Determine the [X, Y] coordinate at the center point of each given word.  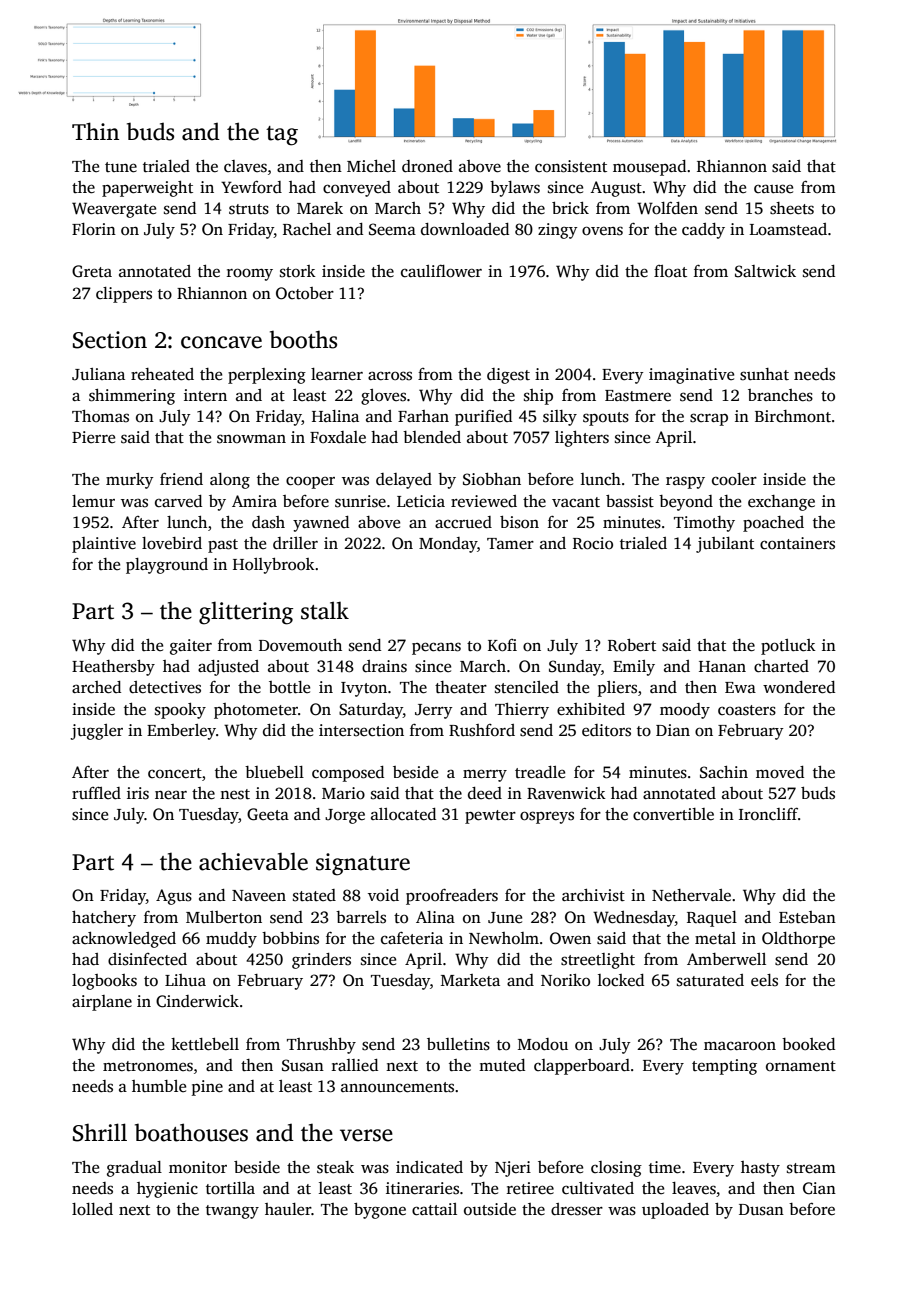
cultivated [598, 1188]
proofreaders [452, 897]
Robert [632, 645]
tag [282, 136]
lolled [92, 1209]
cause [773, 189]
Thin [95, 131]
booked [808, 1044]
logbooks [104, 982]
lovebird [172, 543]
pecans [436, 648]
